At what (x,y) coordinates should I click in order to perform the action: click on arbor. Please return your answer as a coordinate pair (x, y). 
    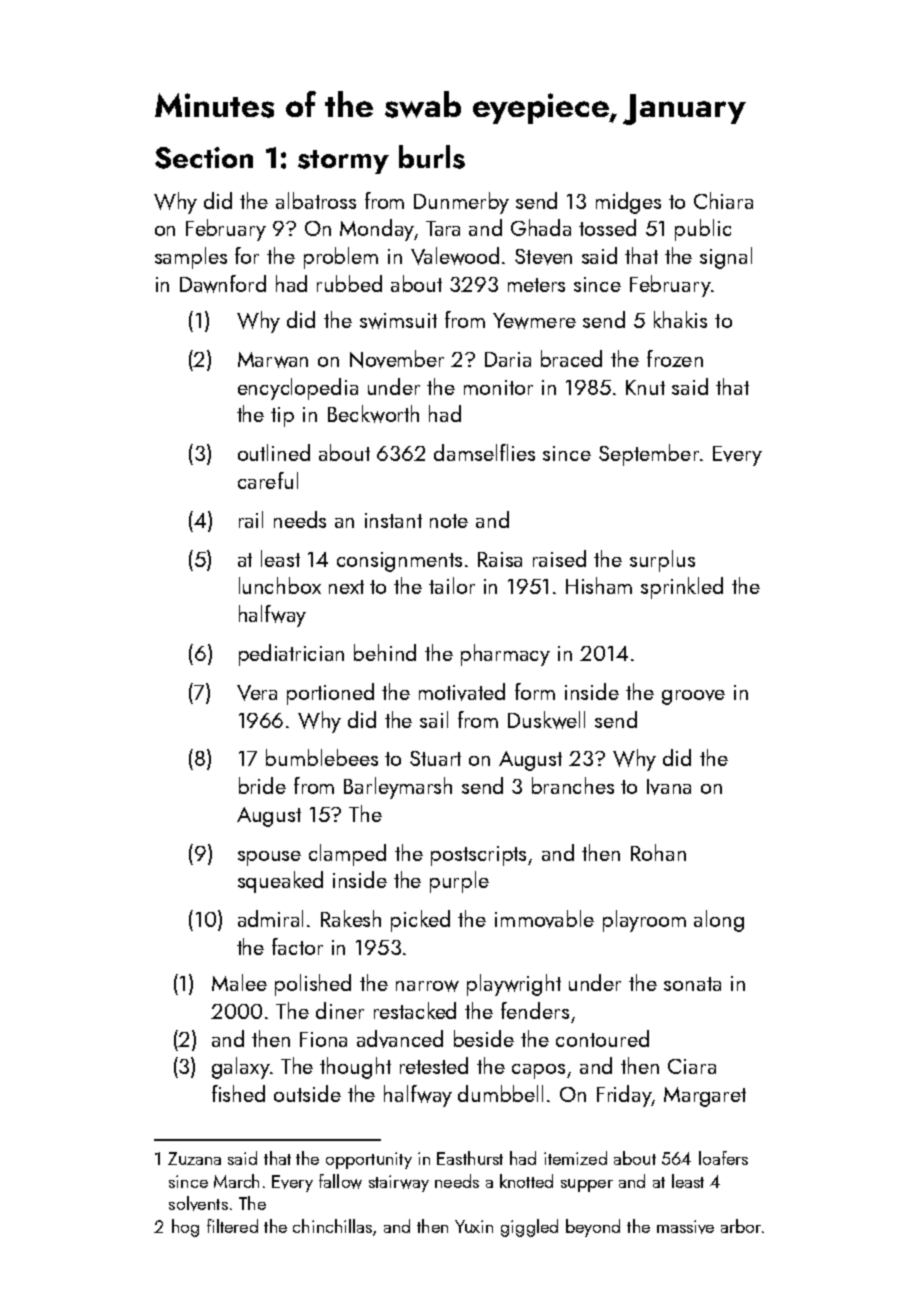
    Looking at the image, I should click on (741, 1226).
